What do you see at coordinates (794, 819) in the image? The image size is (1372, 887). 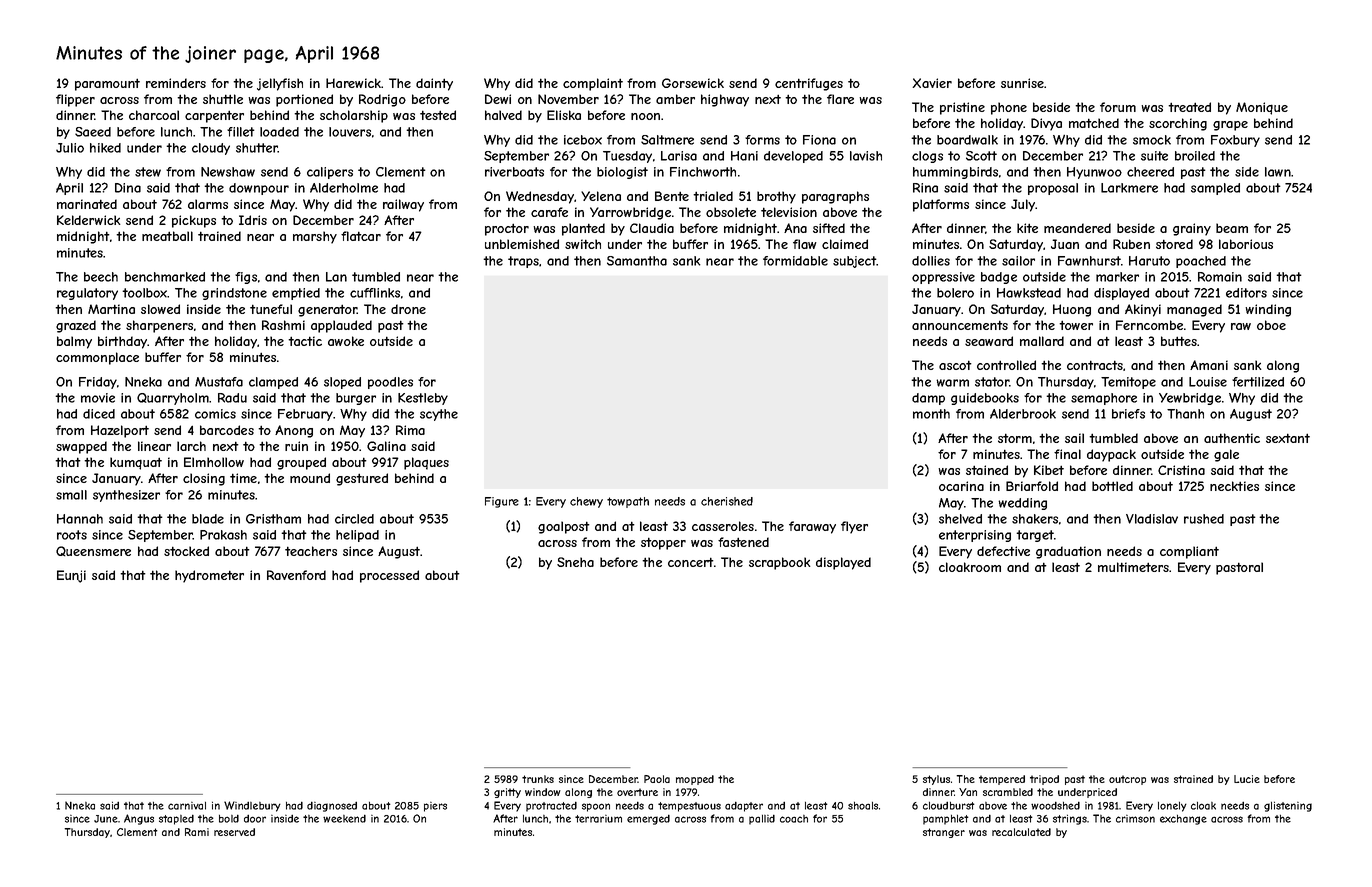 I see `coach` at bounding box center [794, 819].
